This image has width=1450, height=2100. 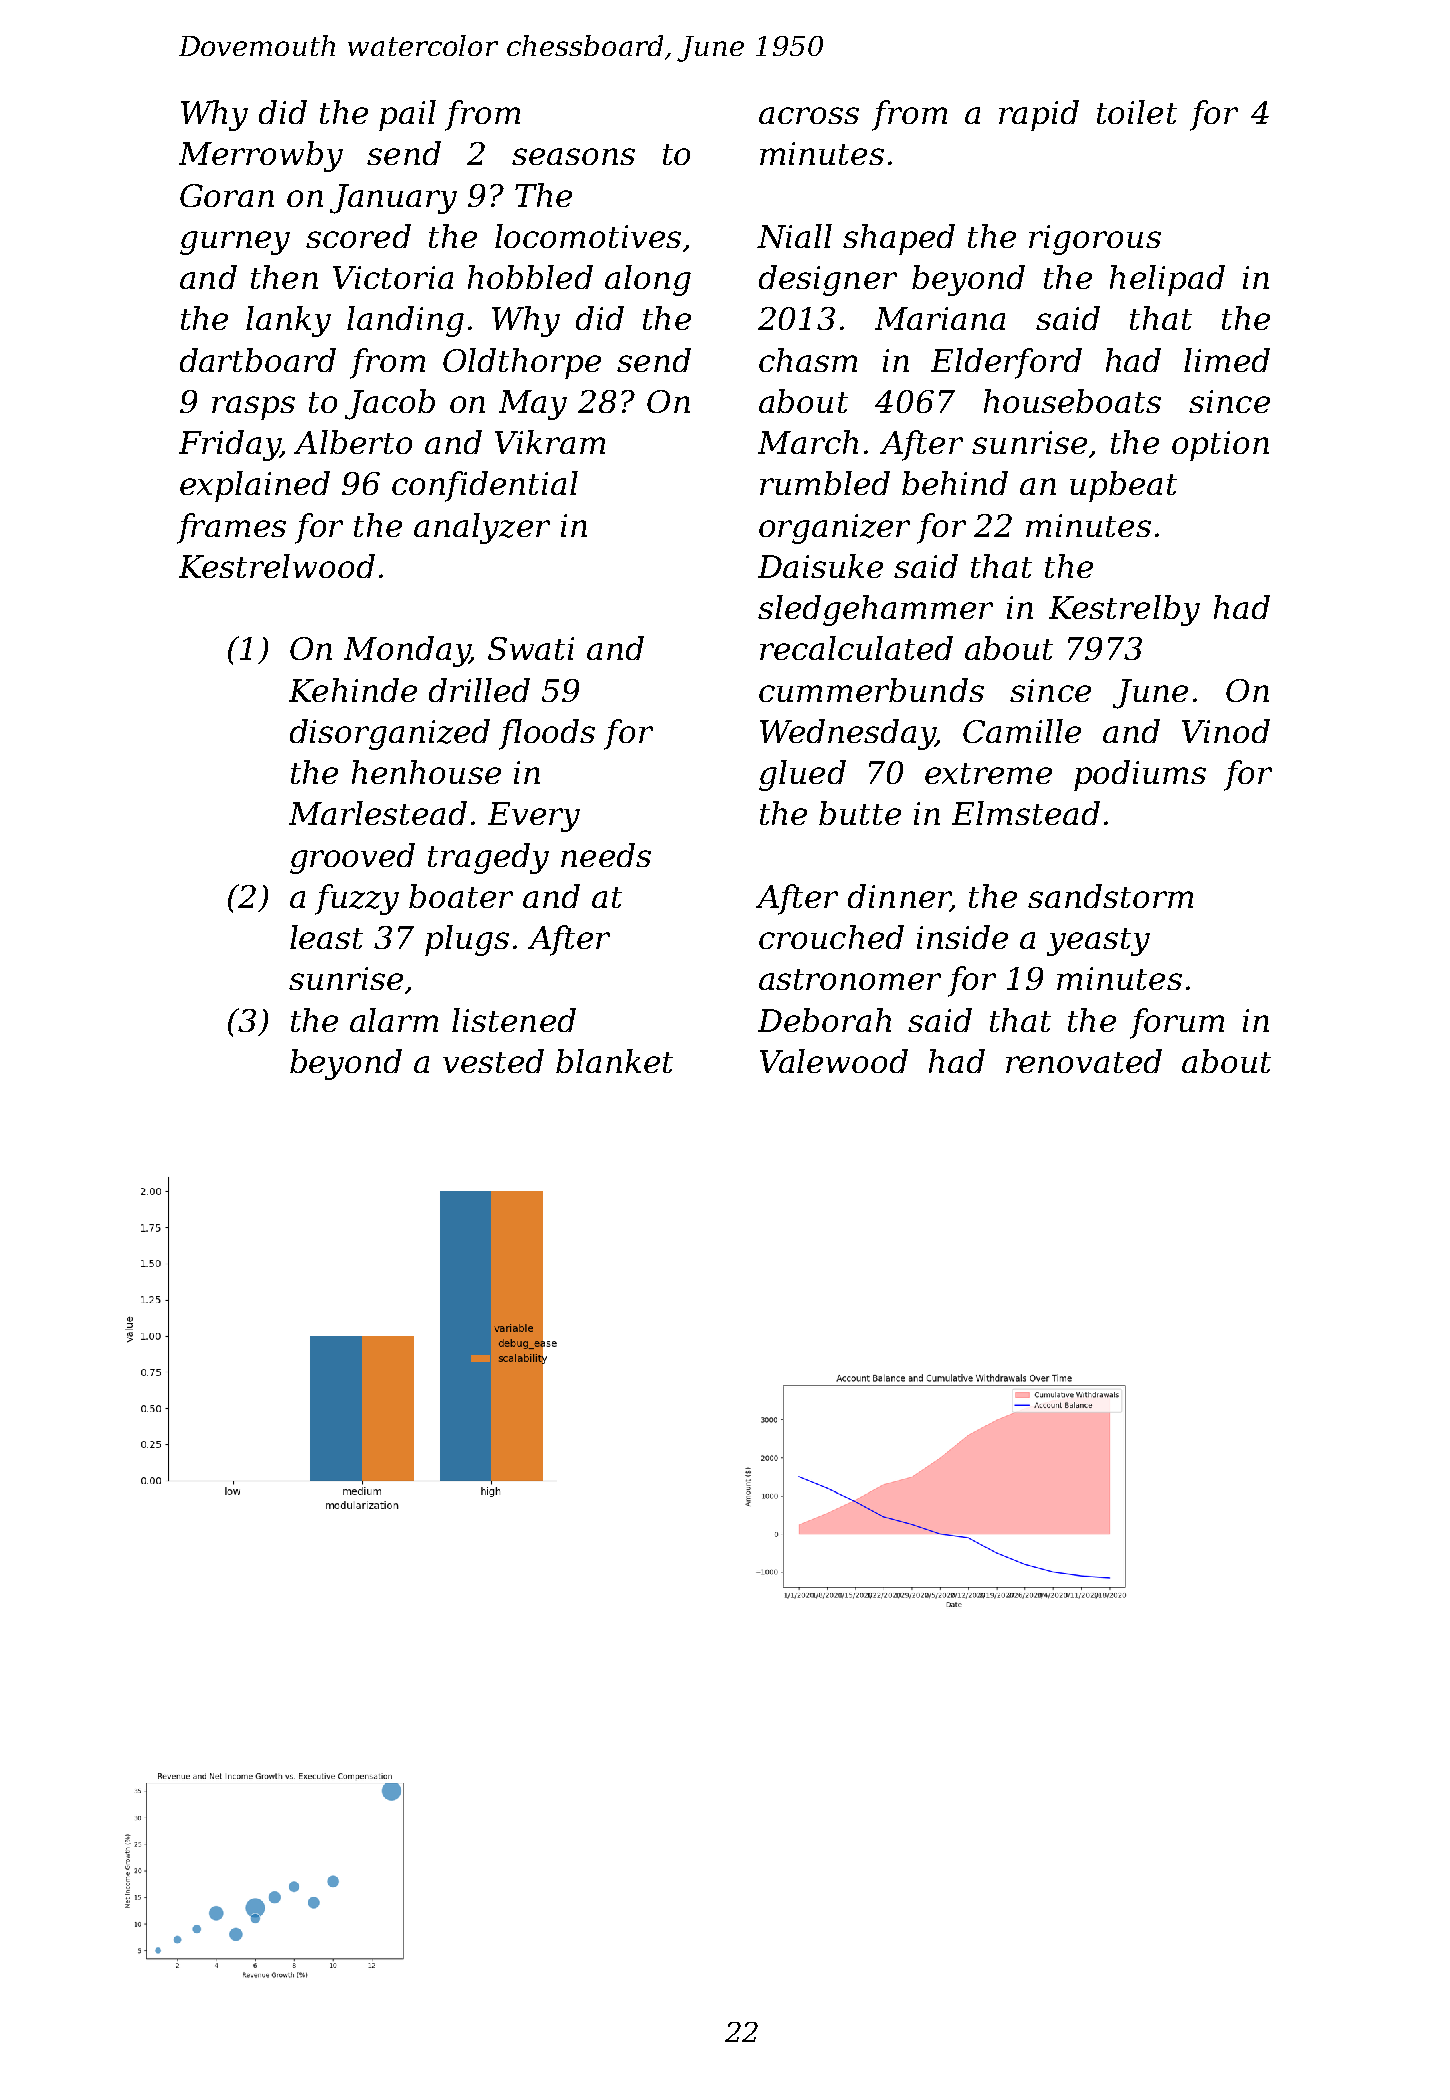 What do you see at coordinates (1072, 401) in the image?
I see `houseboats` at bounding box center [1072, 401].
